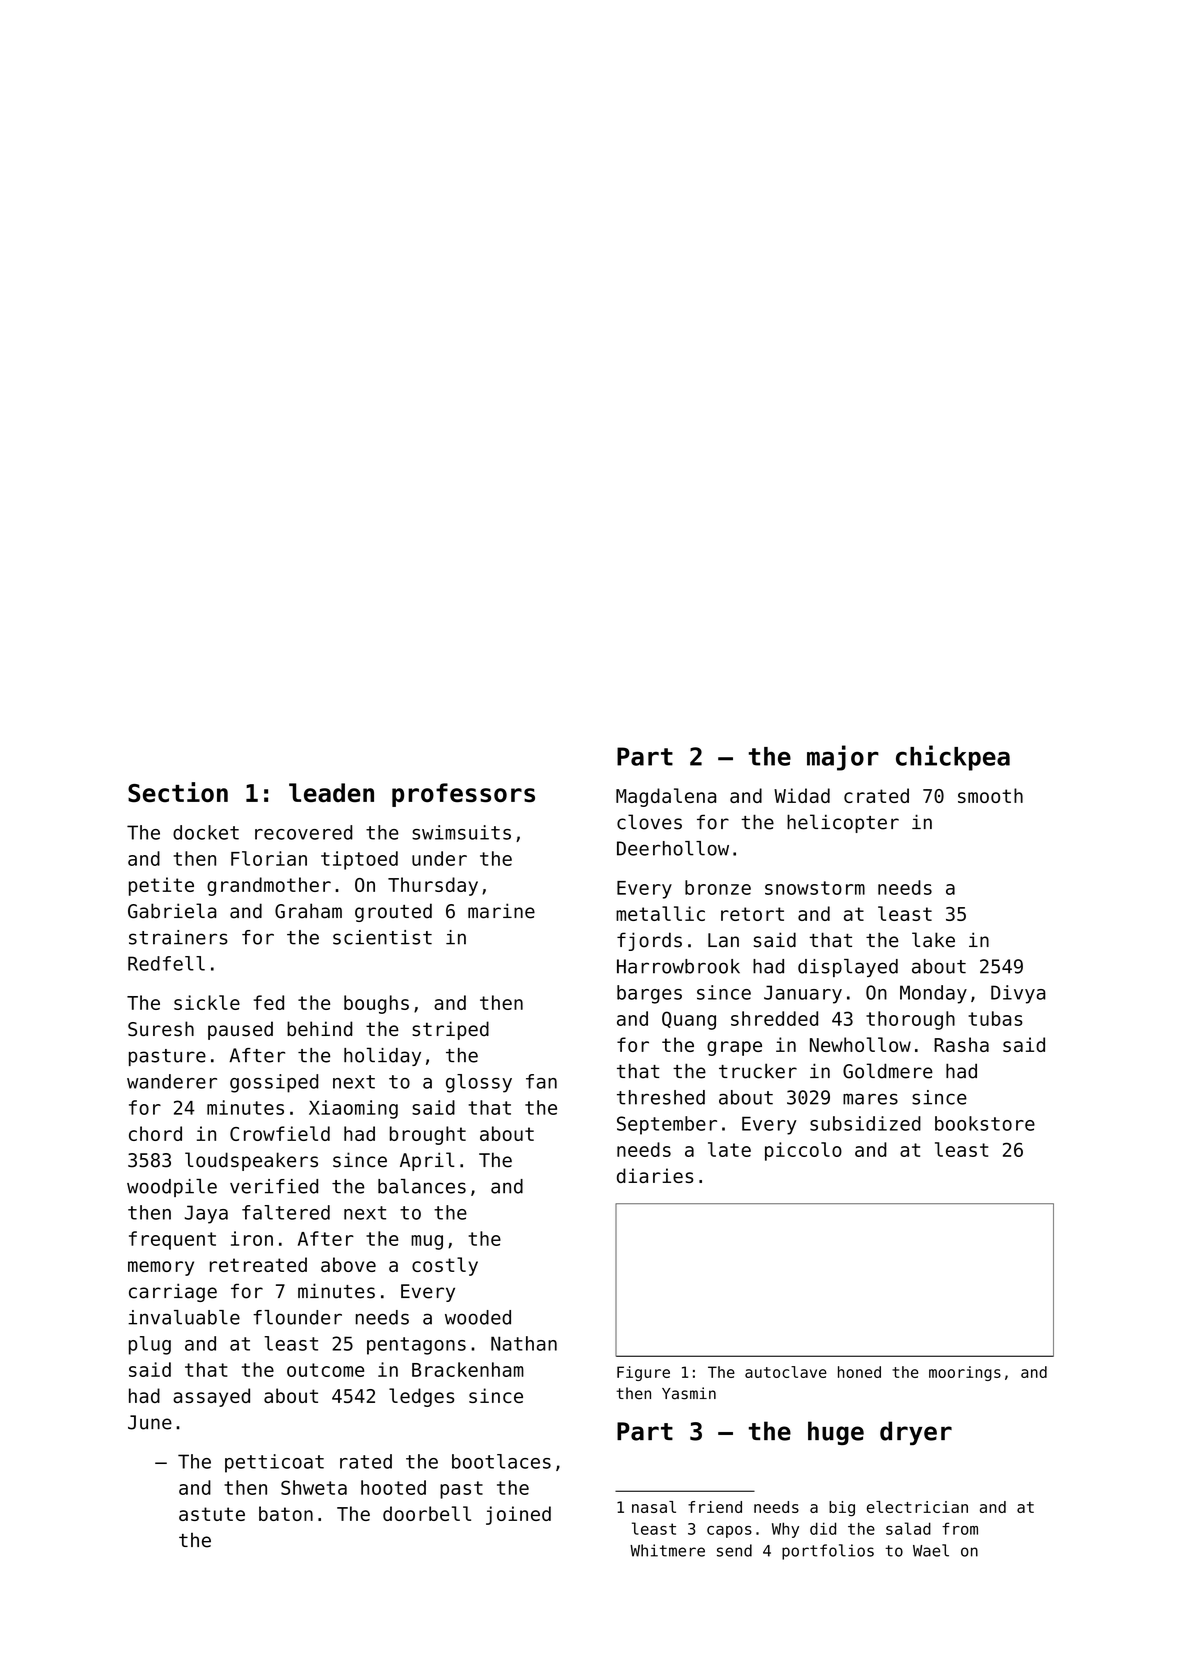 This screenshot has height=1671, width=1181. I want to click on chickpea, so click(953, 758).
